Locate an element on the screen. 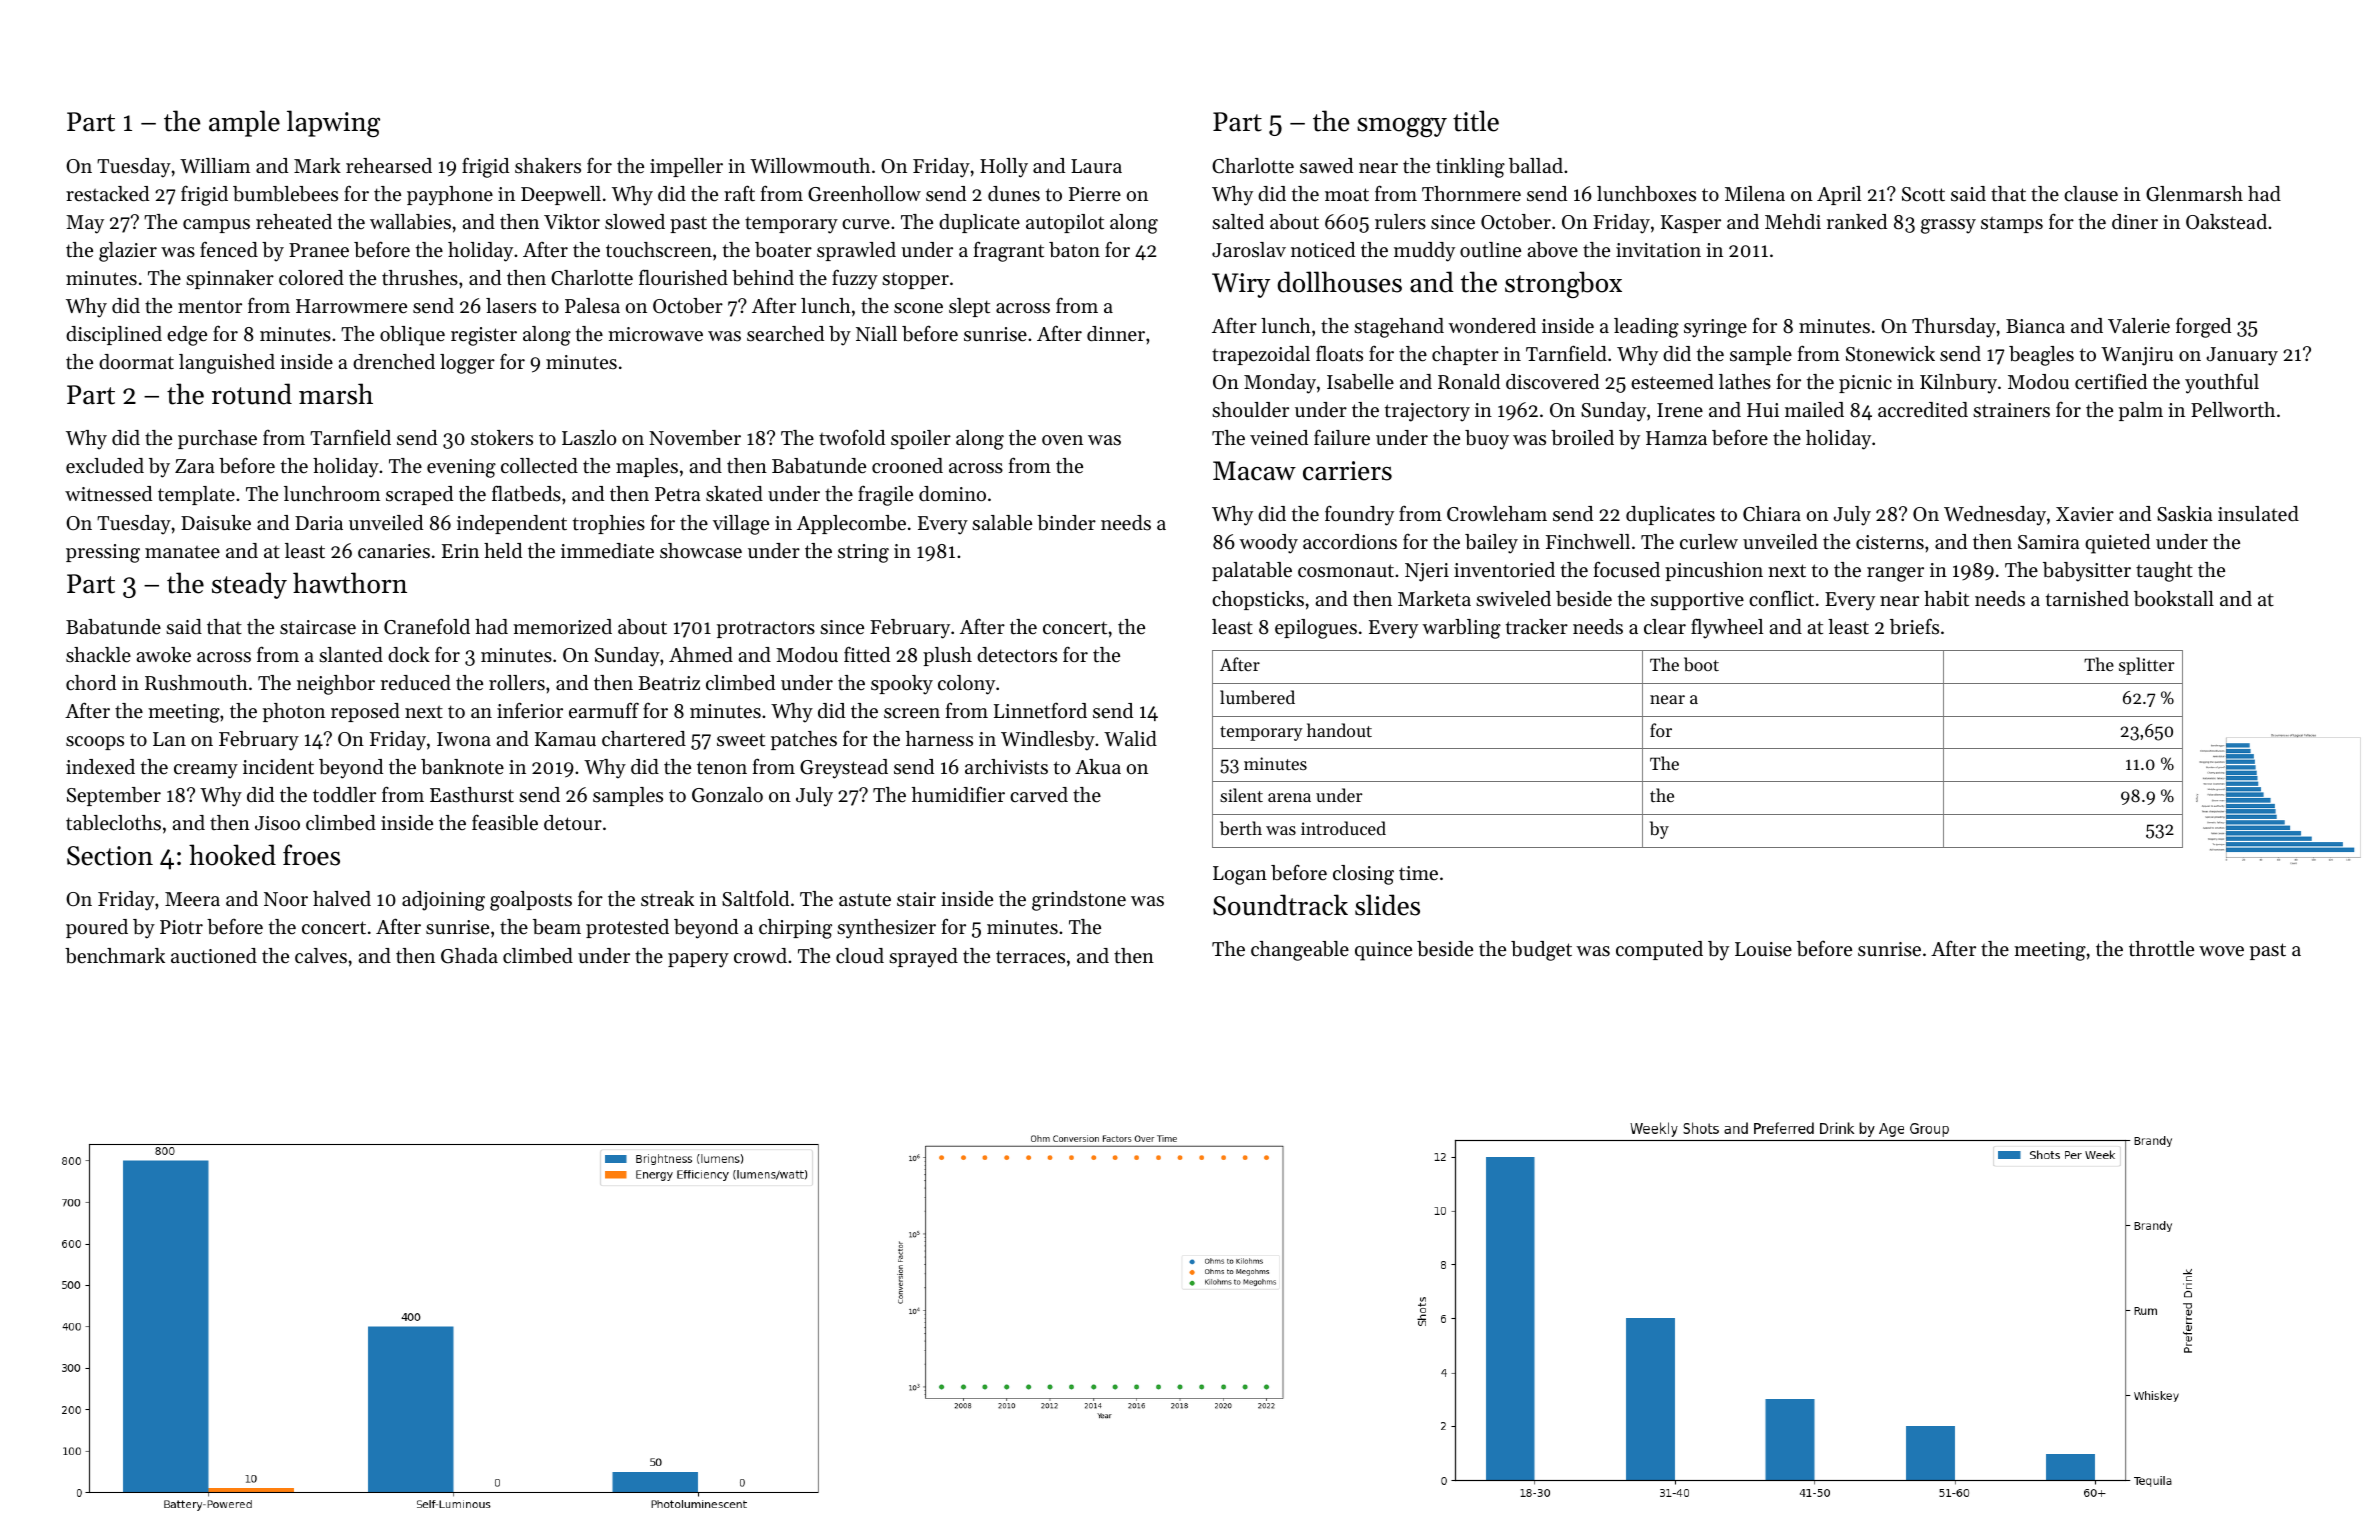 The width and height of the screenshot is (2380, 1540). hawthorn is located at coordinates (350, 583).
